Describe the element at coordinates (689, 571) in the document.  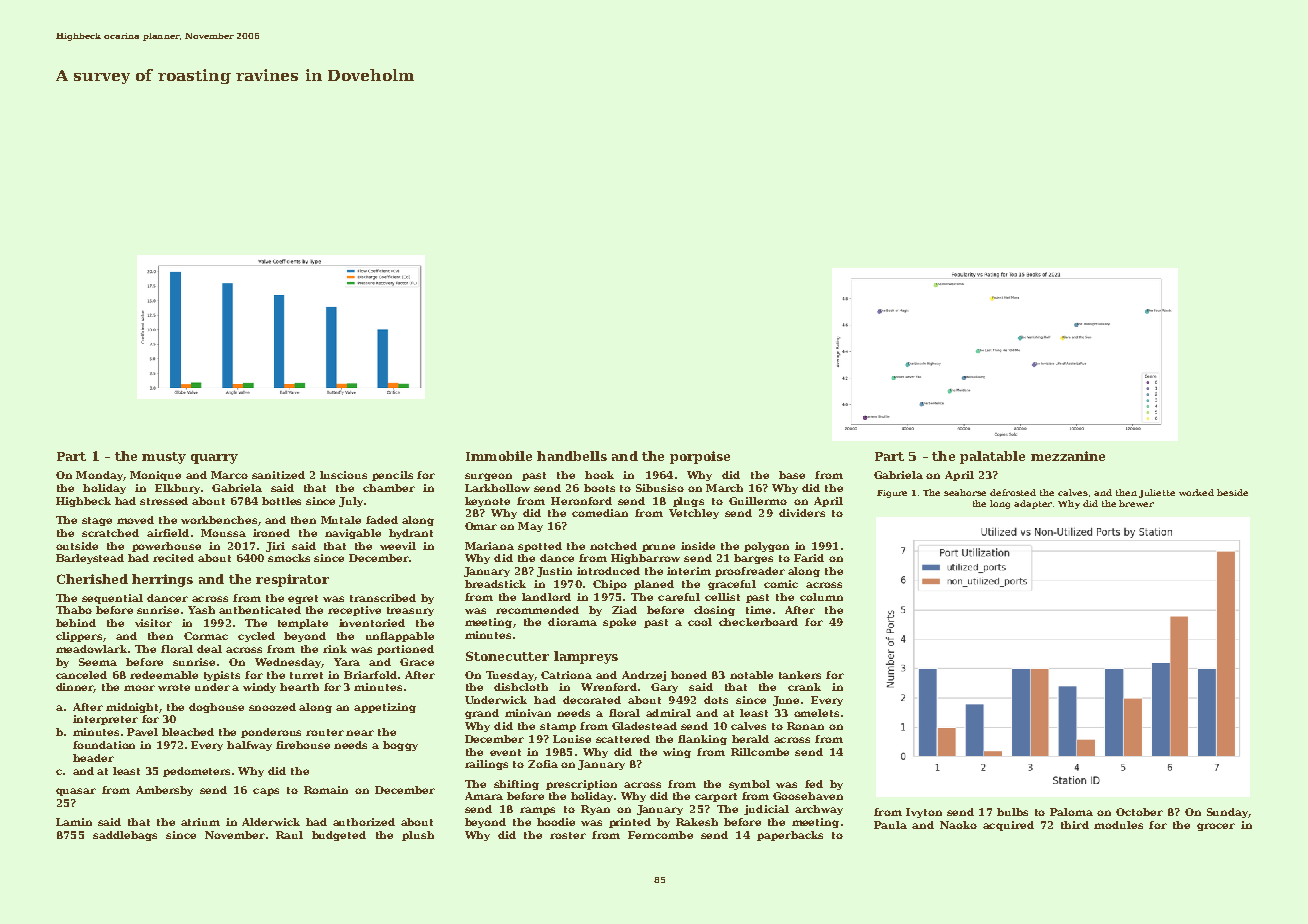
I see `interim` at that location.
